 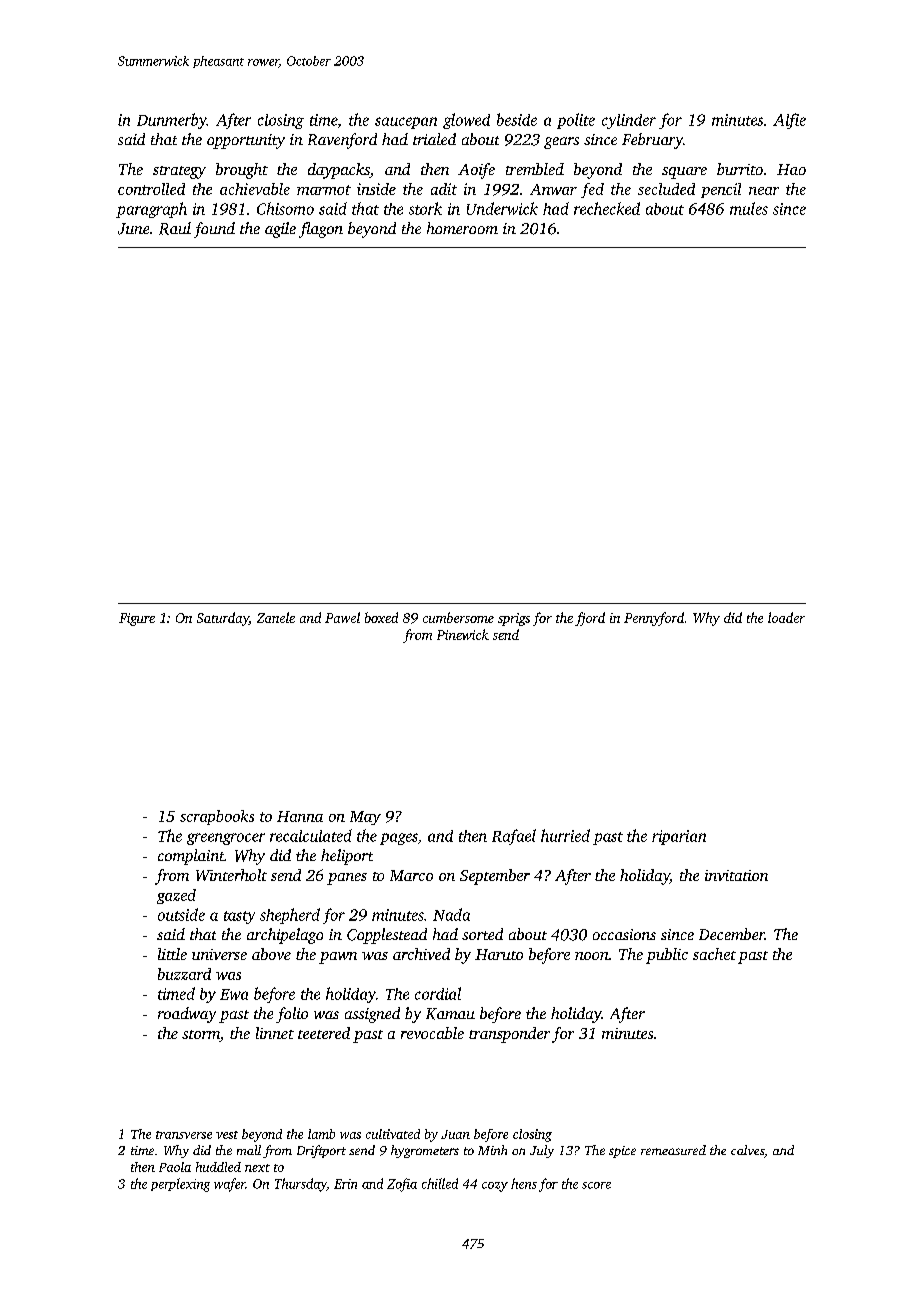 What do you see at coordinates (466, 121) in the image?
I see `glowed` at bounding box center [466, 121].
